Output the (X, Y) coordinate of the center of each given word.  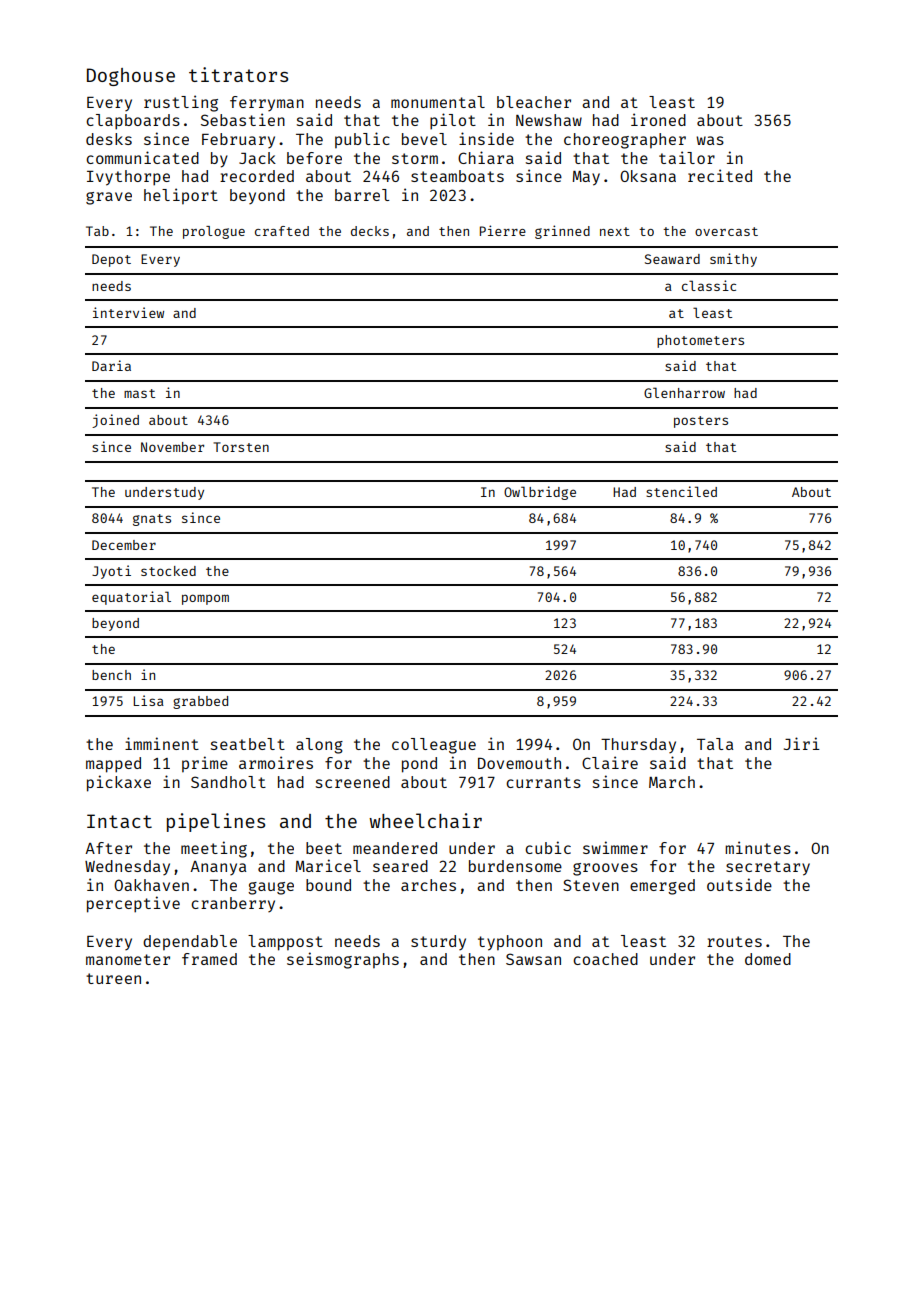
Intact (119, 821)
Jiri (802, 743)
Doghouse (131, 77)
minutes (758, 847)
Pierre (503, 230)
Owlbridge (540, 493)
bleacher (534, 102)
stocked (168, 571)
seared (400, 866)
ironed (658, 119)
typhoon (510, 943)
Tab (97, 231)
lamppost (285, 943)
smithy (733, 260)
